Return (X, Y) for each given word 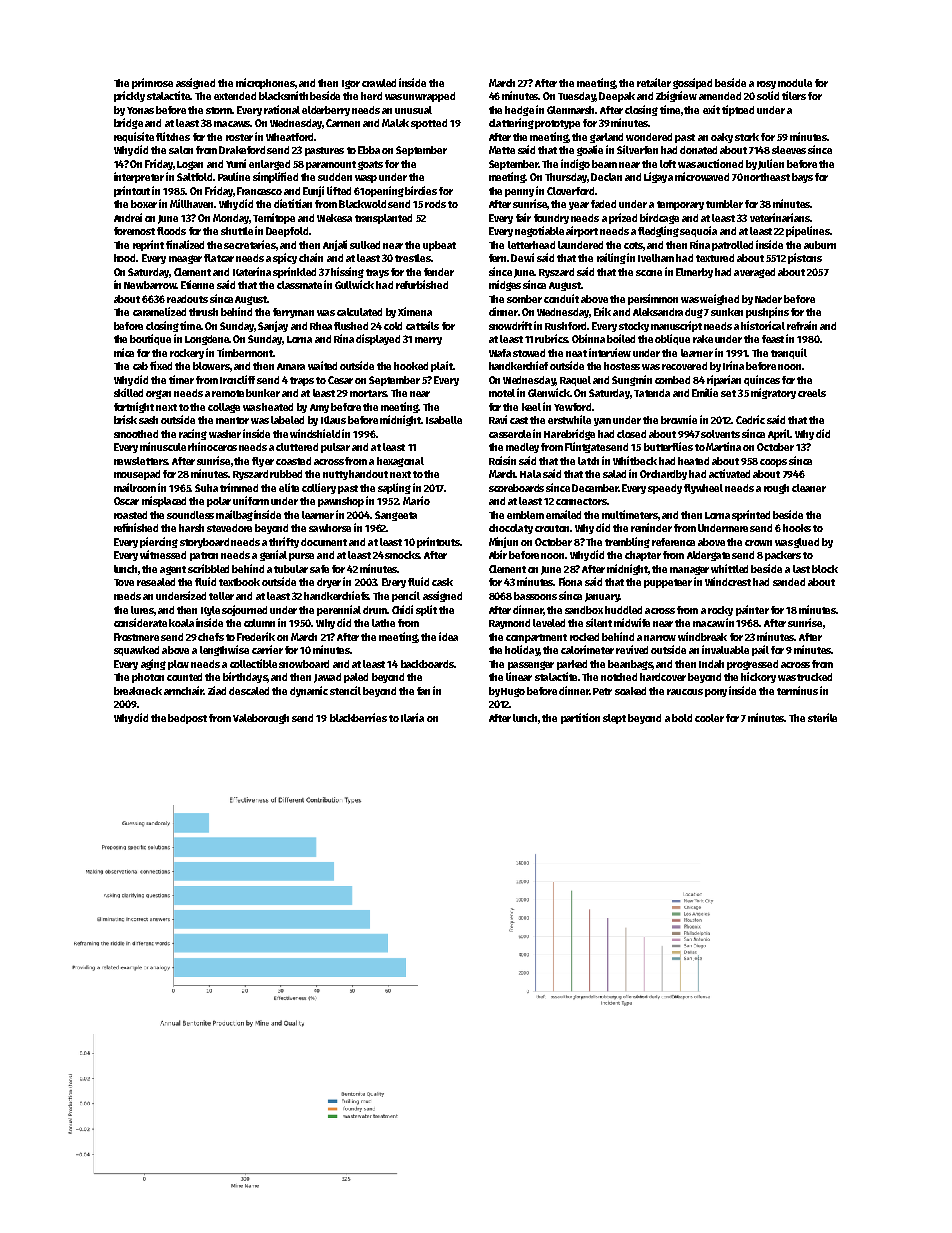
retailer (654, 82)
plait (442, 366)
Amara (291, 366)
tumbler (724, 204)
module (795, 83)
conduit (561, 298)
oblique (672, 339)
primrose (152, 83)
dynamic (309, 691)
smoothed (136, 434)
